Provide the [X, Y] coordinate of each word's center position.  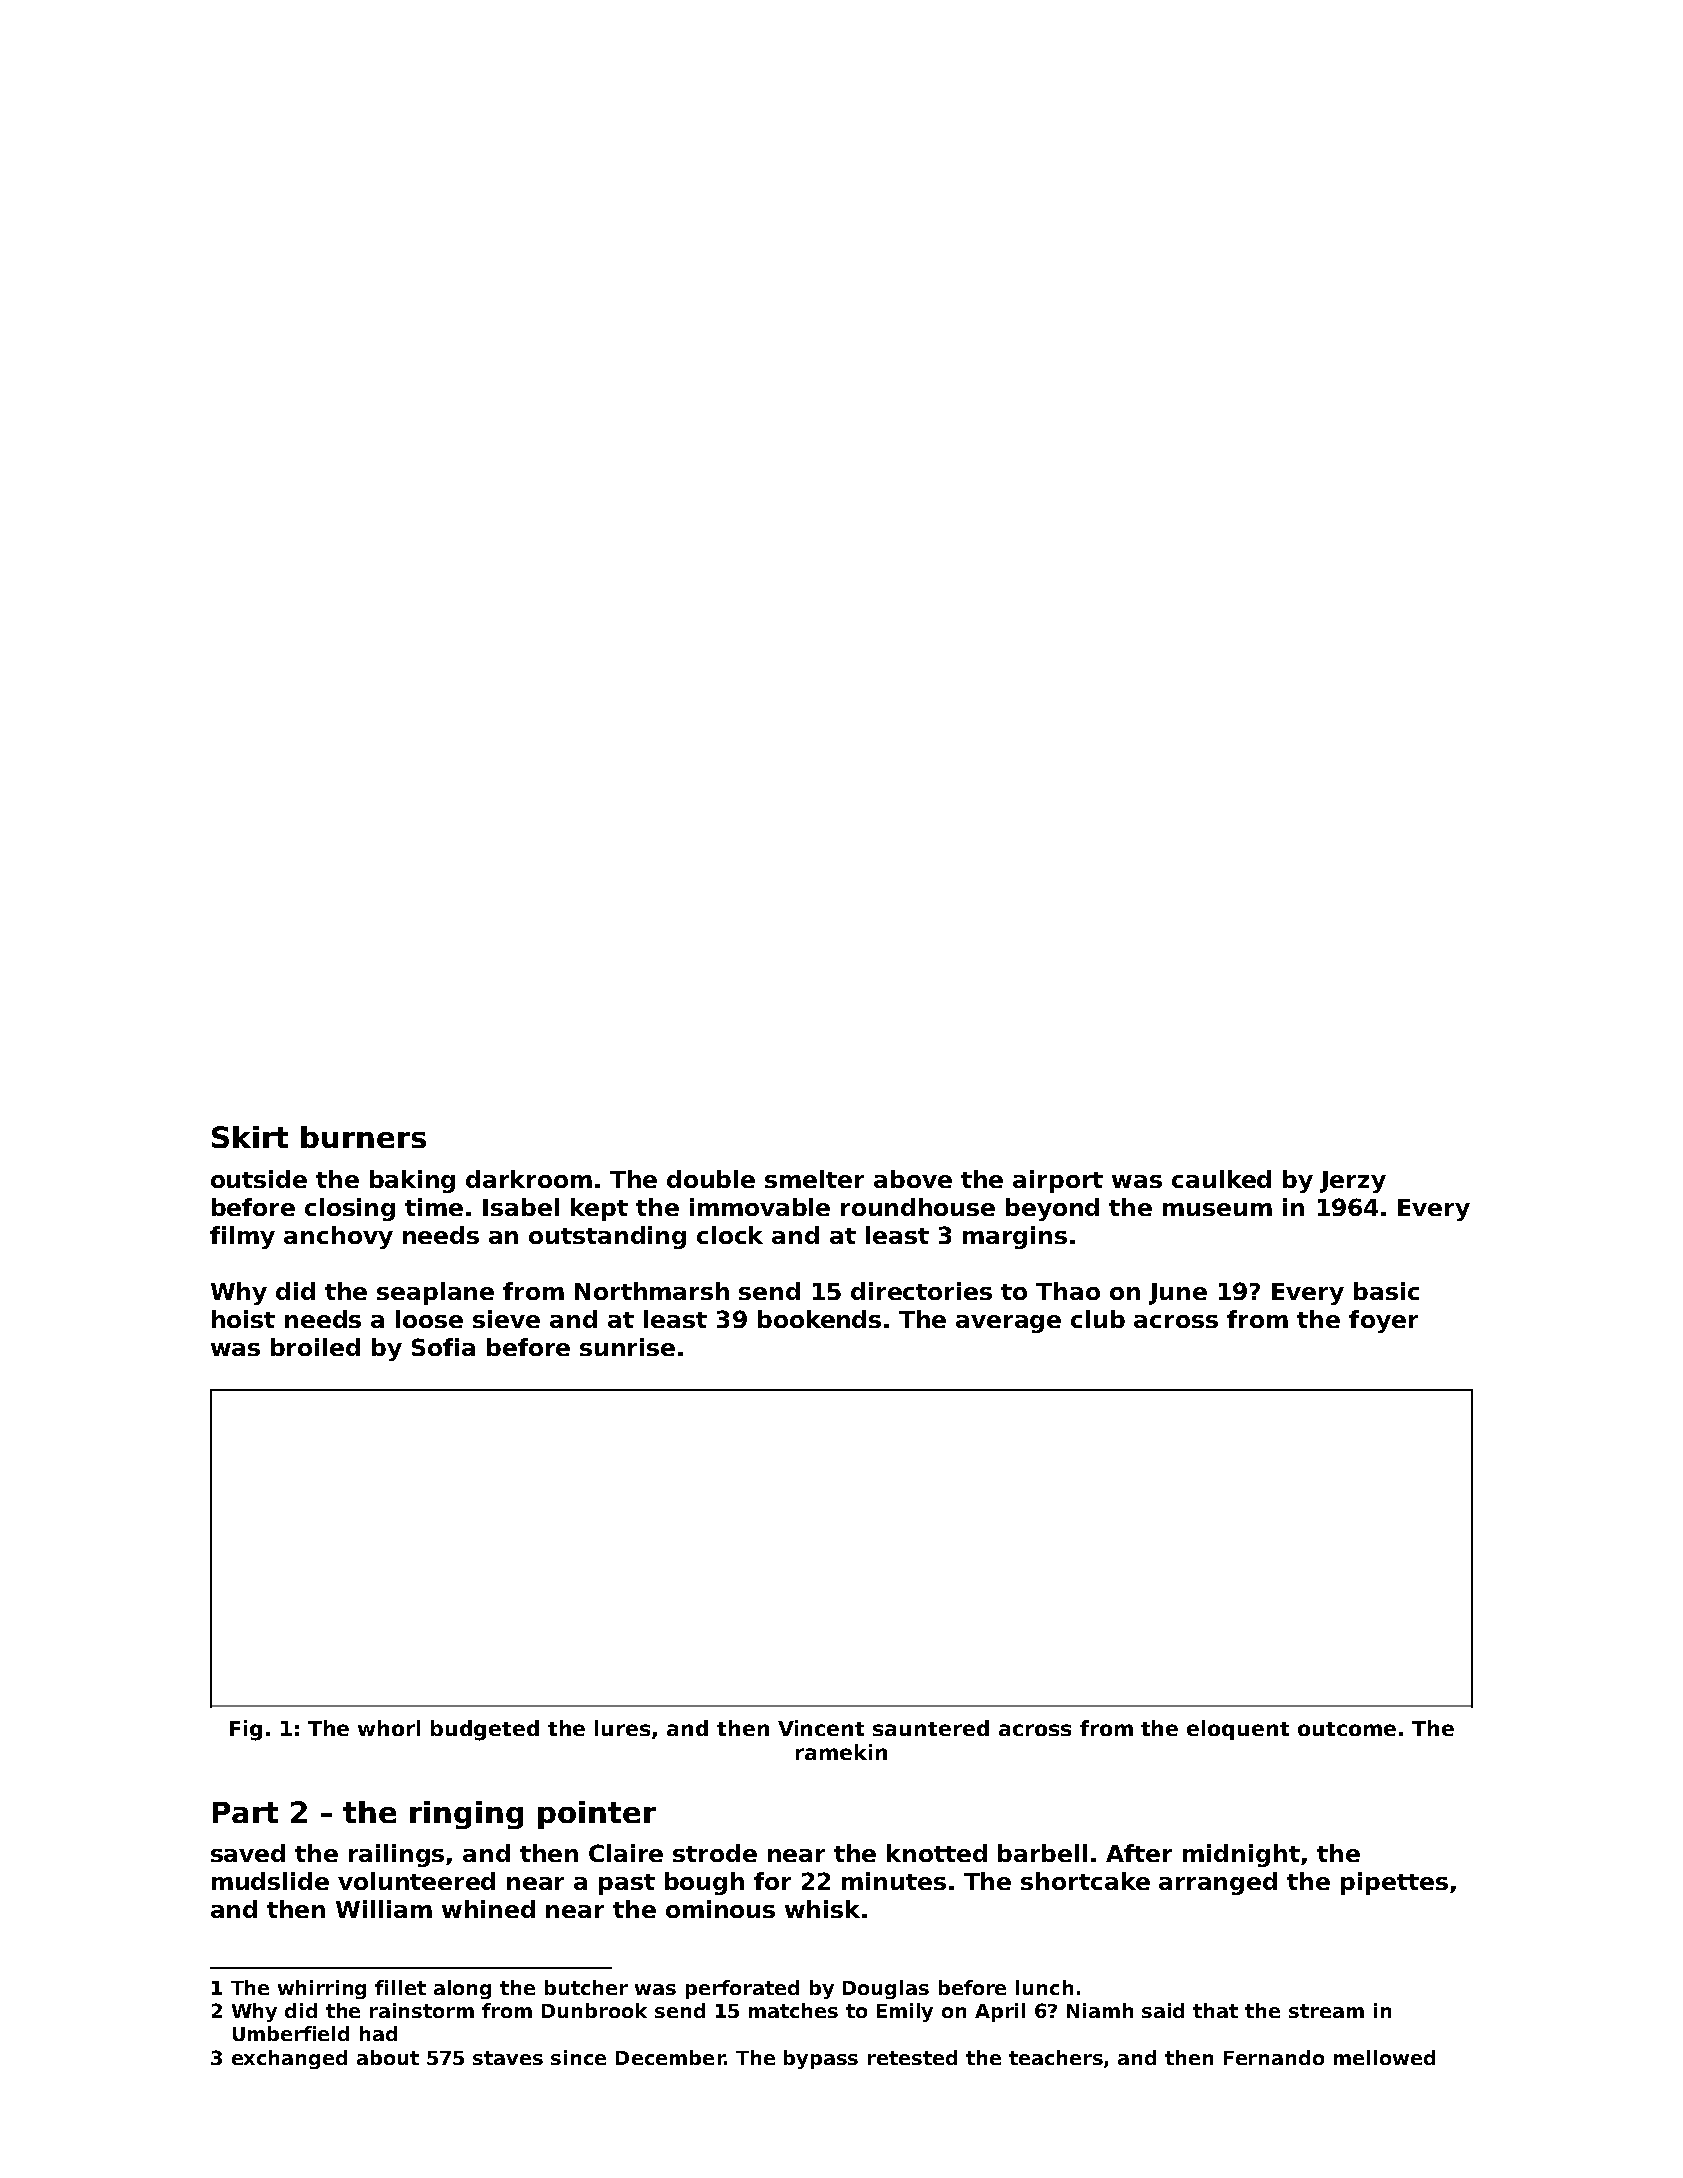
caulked [1221, 1179]
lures [622, 1728]
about [388, 2057]
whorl [389, 1728]
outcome [1347, 1729]
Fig [246, 1730]
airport [1058, 1181]
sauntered [931, 1728]
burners [363, 1137]
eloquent [1238, 1730]
